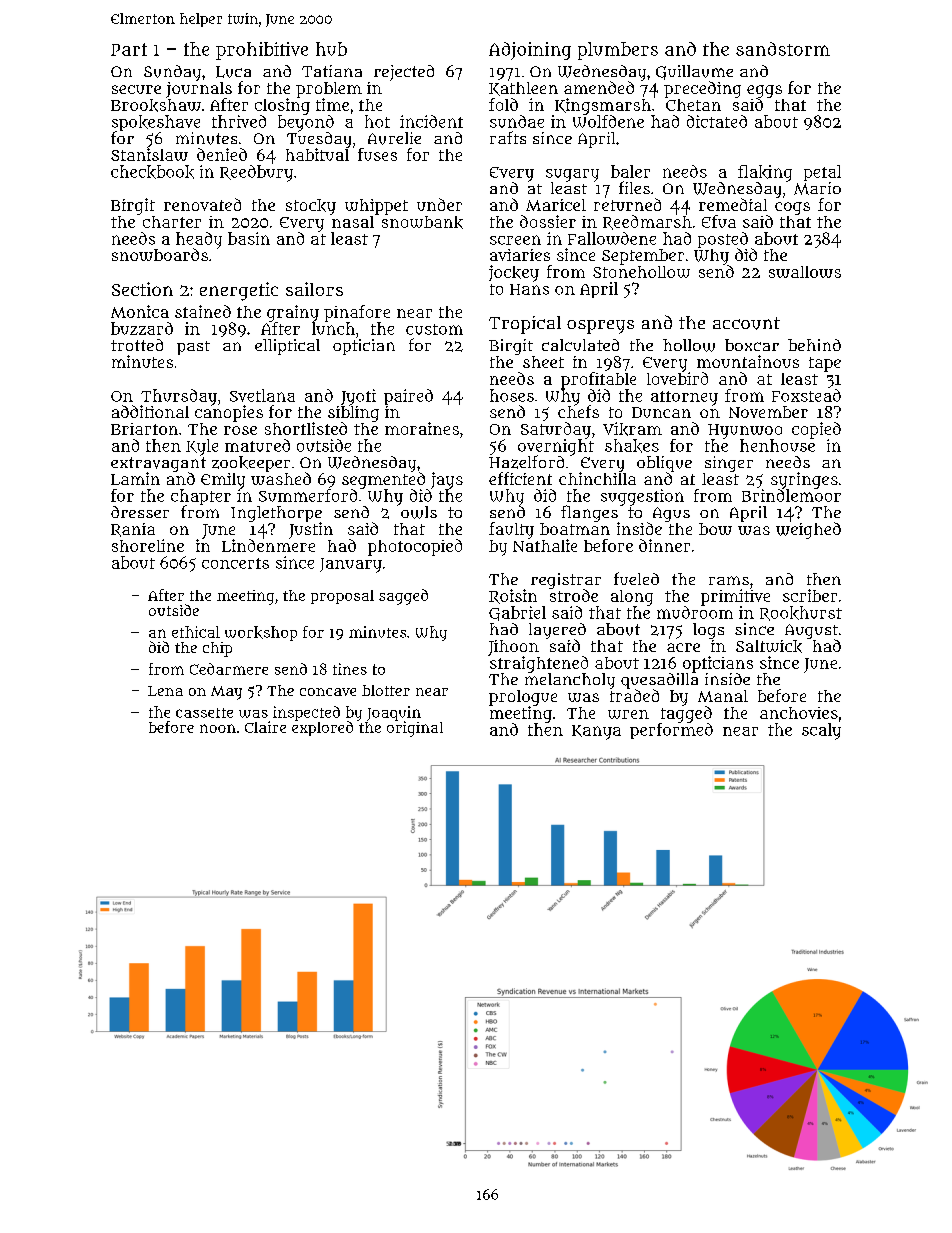  I want to click on Kyle, so click(202, 447).
